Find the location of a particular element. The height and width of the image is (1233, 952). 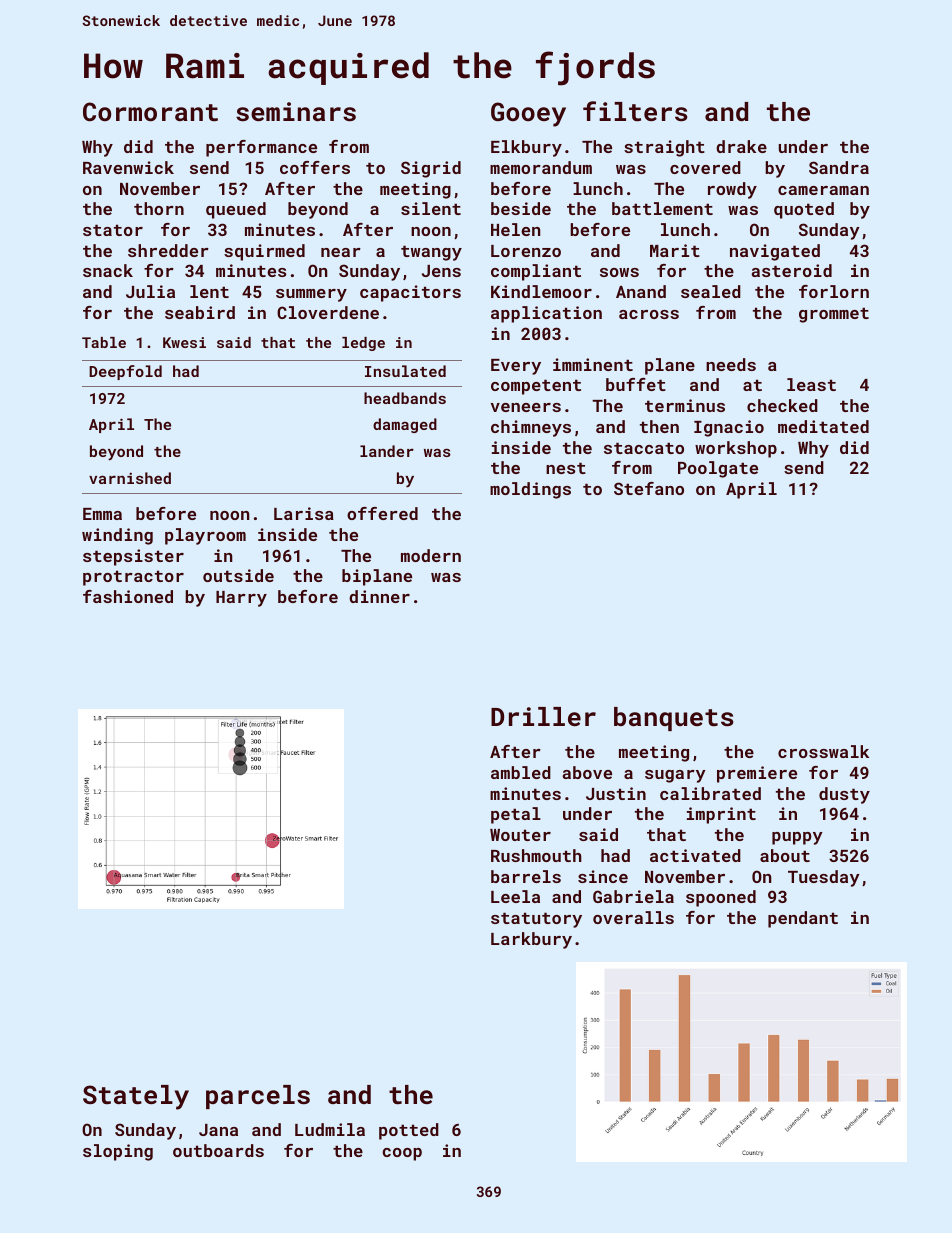

stepsister is located at coordinates (133, 557).
